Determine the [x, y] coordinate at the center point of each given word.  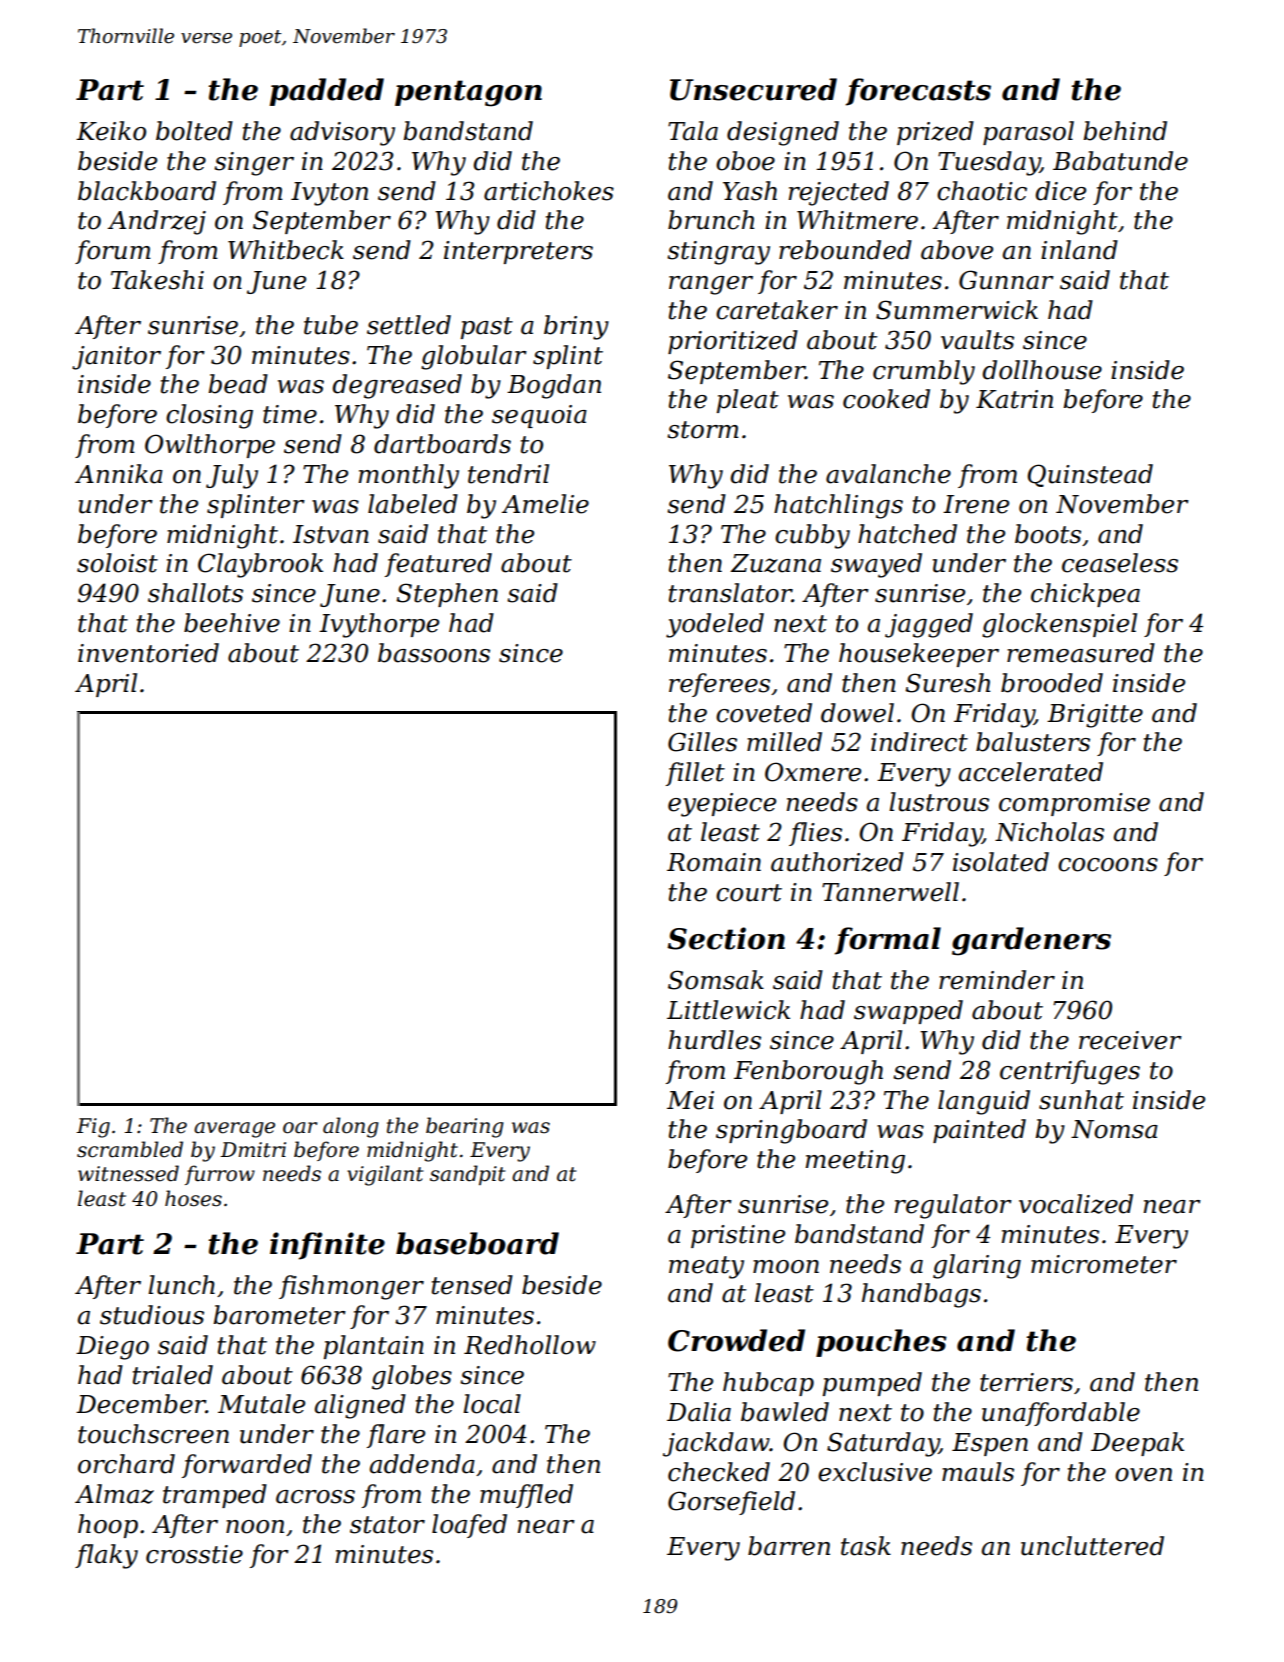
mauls [978, 1472]
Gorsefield [731, 1503]
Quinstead [1090, 475]
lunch [181, 1285]
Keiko [111, 131]
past [487, 328]
